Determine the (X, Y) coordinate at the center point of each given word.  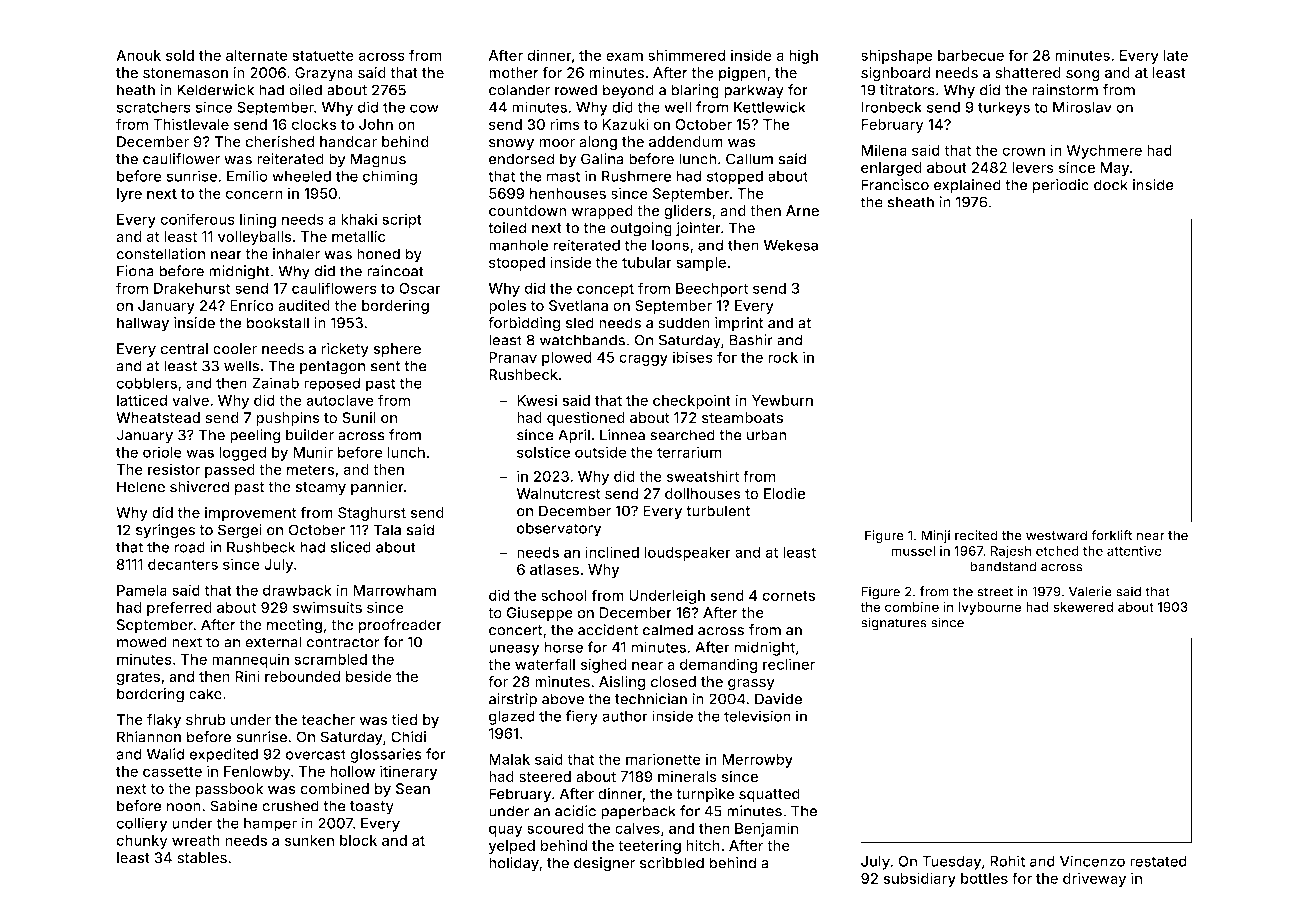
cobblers (146, 383)
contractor (342, 642)
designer (604, 864)
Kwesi (537, 400)
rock (783, 357)
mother (514, 73)
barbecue (971, 55)
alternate (257, 55)
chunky (142, 842)
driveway (1094, 879)
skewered (1083, 607)
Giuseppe (539, 614)
